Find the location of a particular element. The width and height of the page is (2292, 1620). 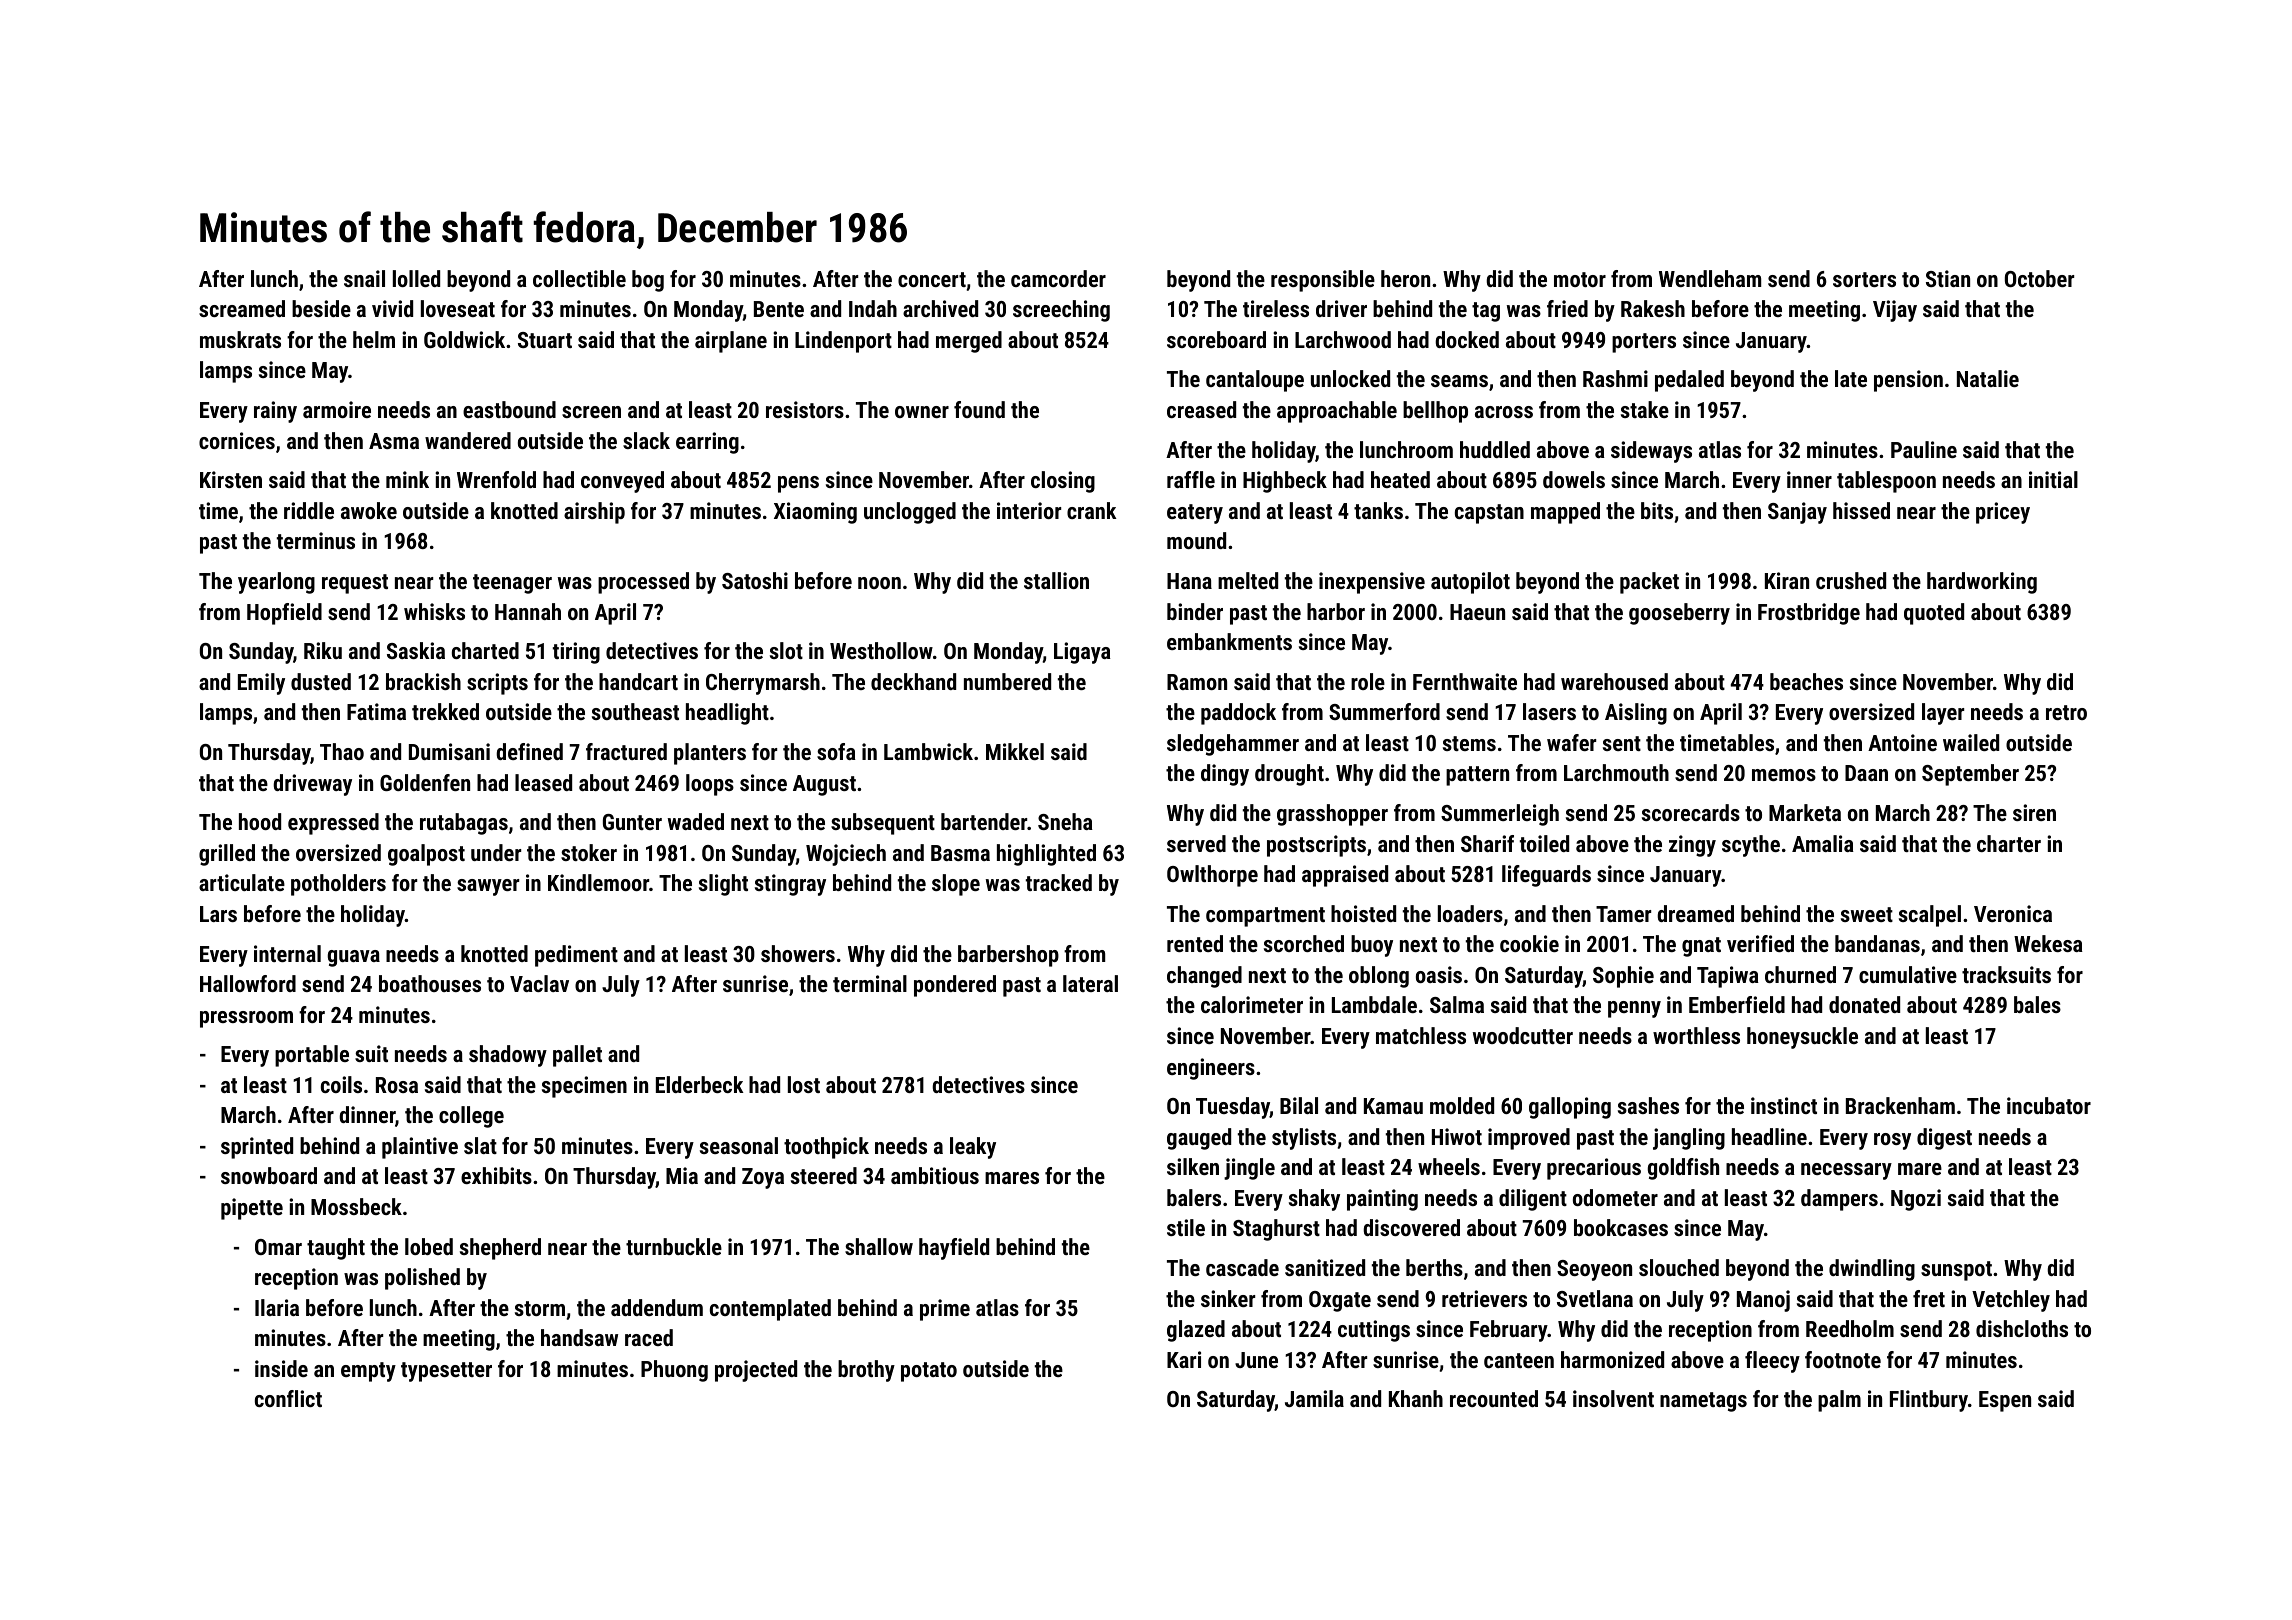

brothy is located at coordinates (866, 1371).
